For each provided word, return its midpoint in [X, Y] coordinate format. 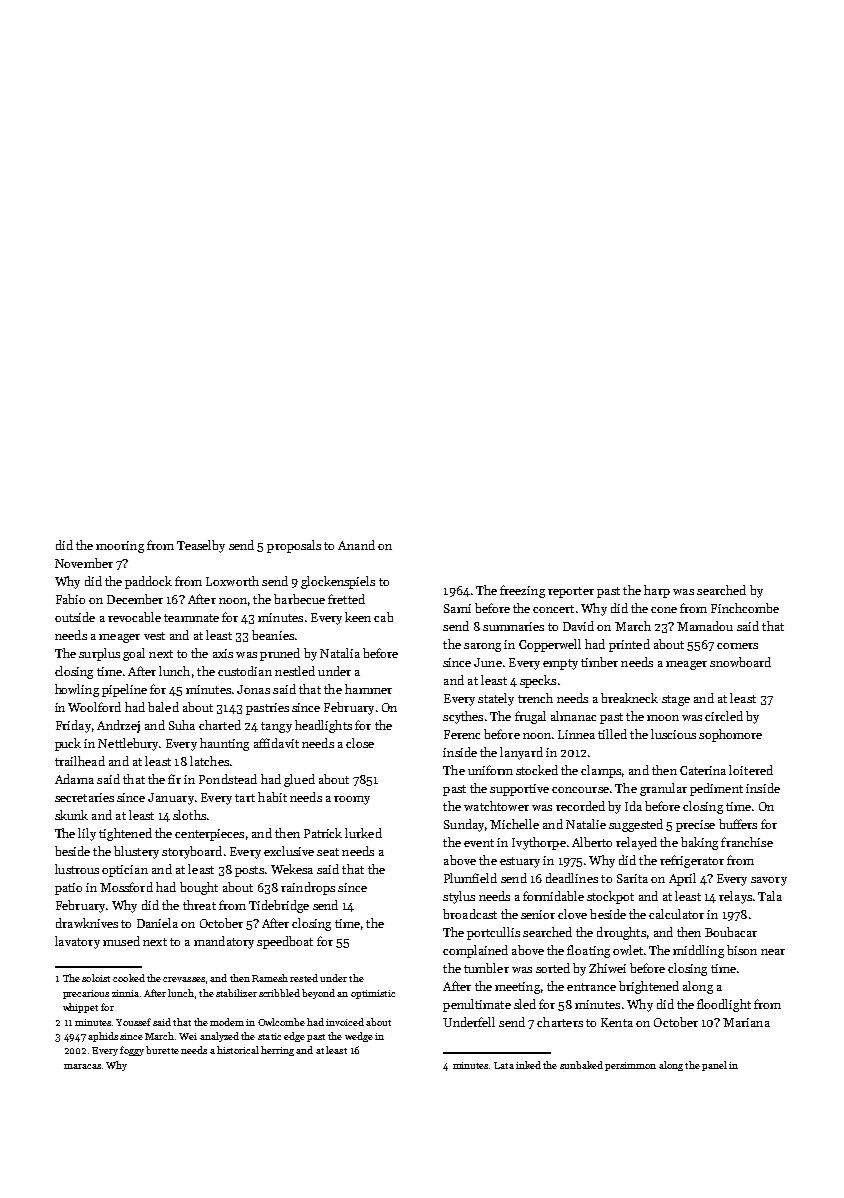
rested [304, 978]
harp [657, 591]
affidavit [276, 743]
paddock [148, 582]
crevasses [184, 979]
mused [121, 941]
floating [588, 951]
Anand [356, 545]
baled [163, 707]
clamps [601, 771]
